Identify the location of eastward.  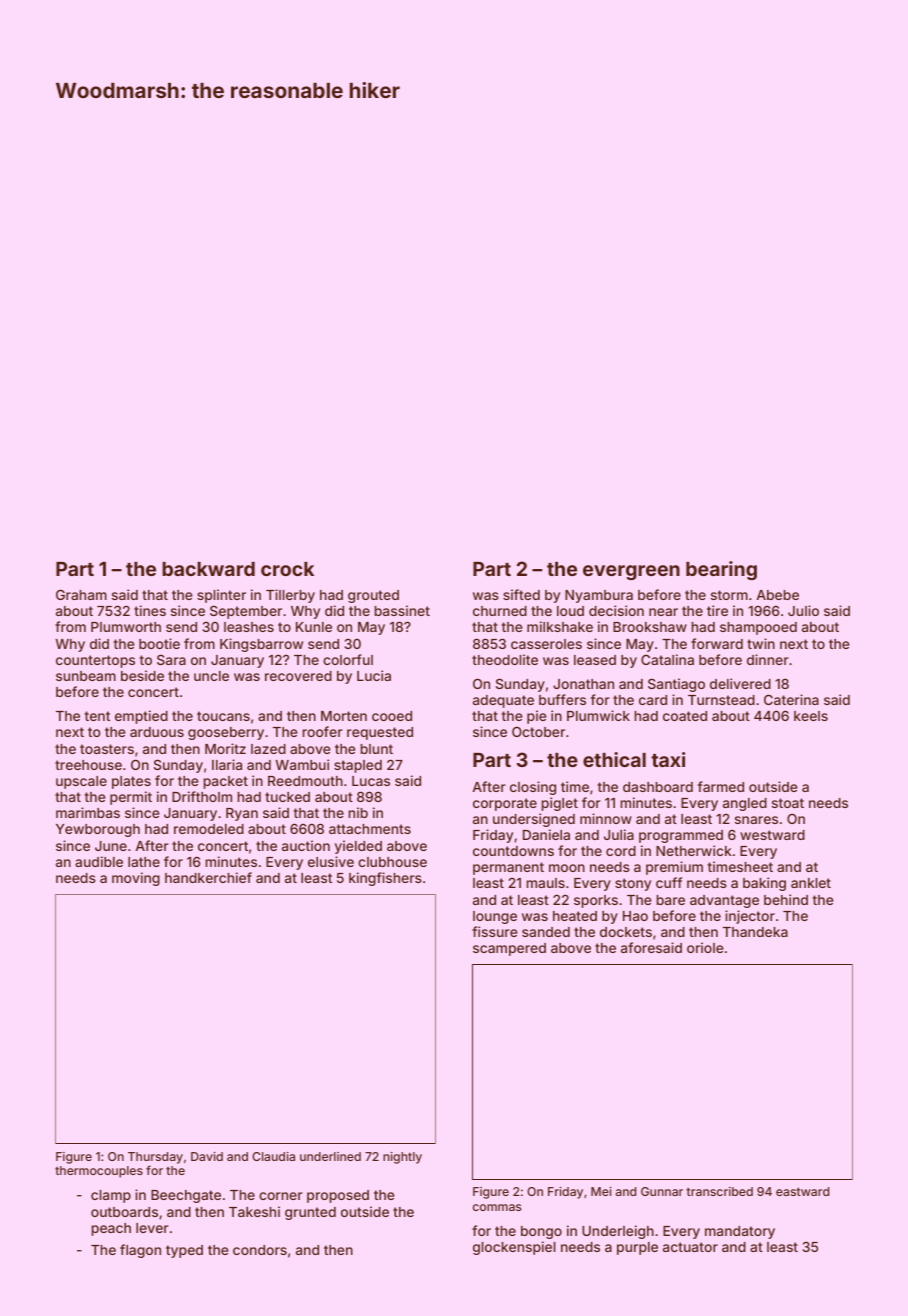
(802, 1191).
